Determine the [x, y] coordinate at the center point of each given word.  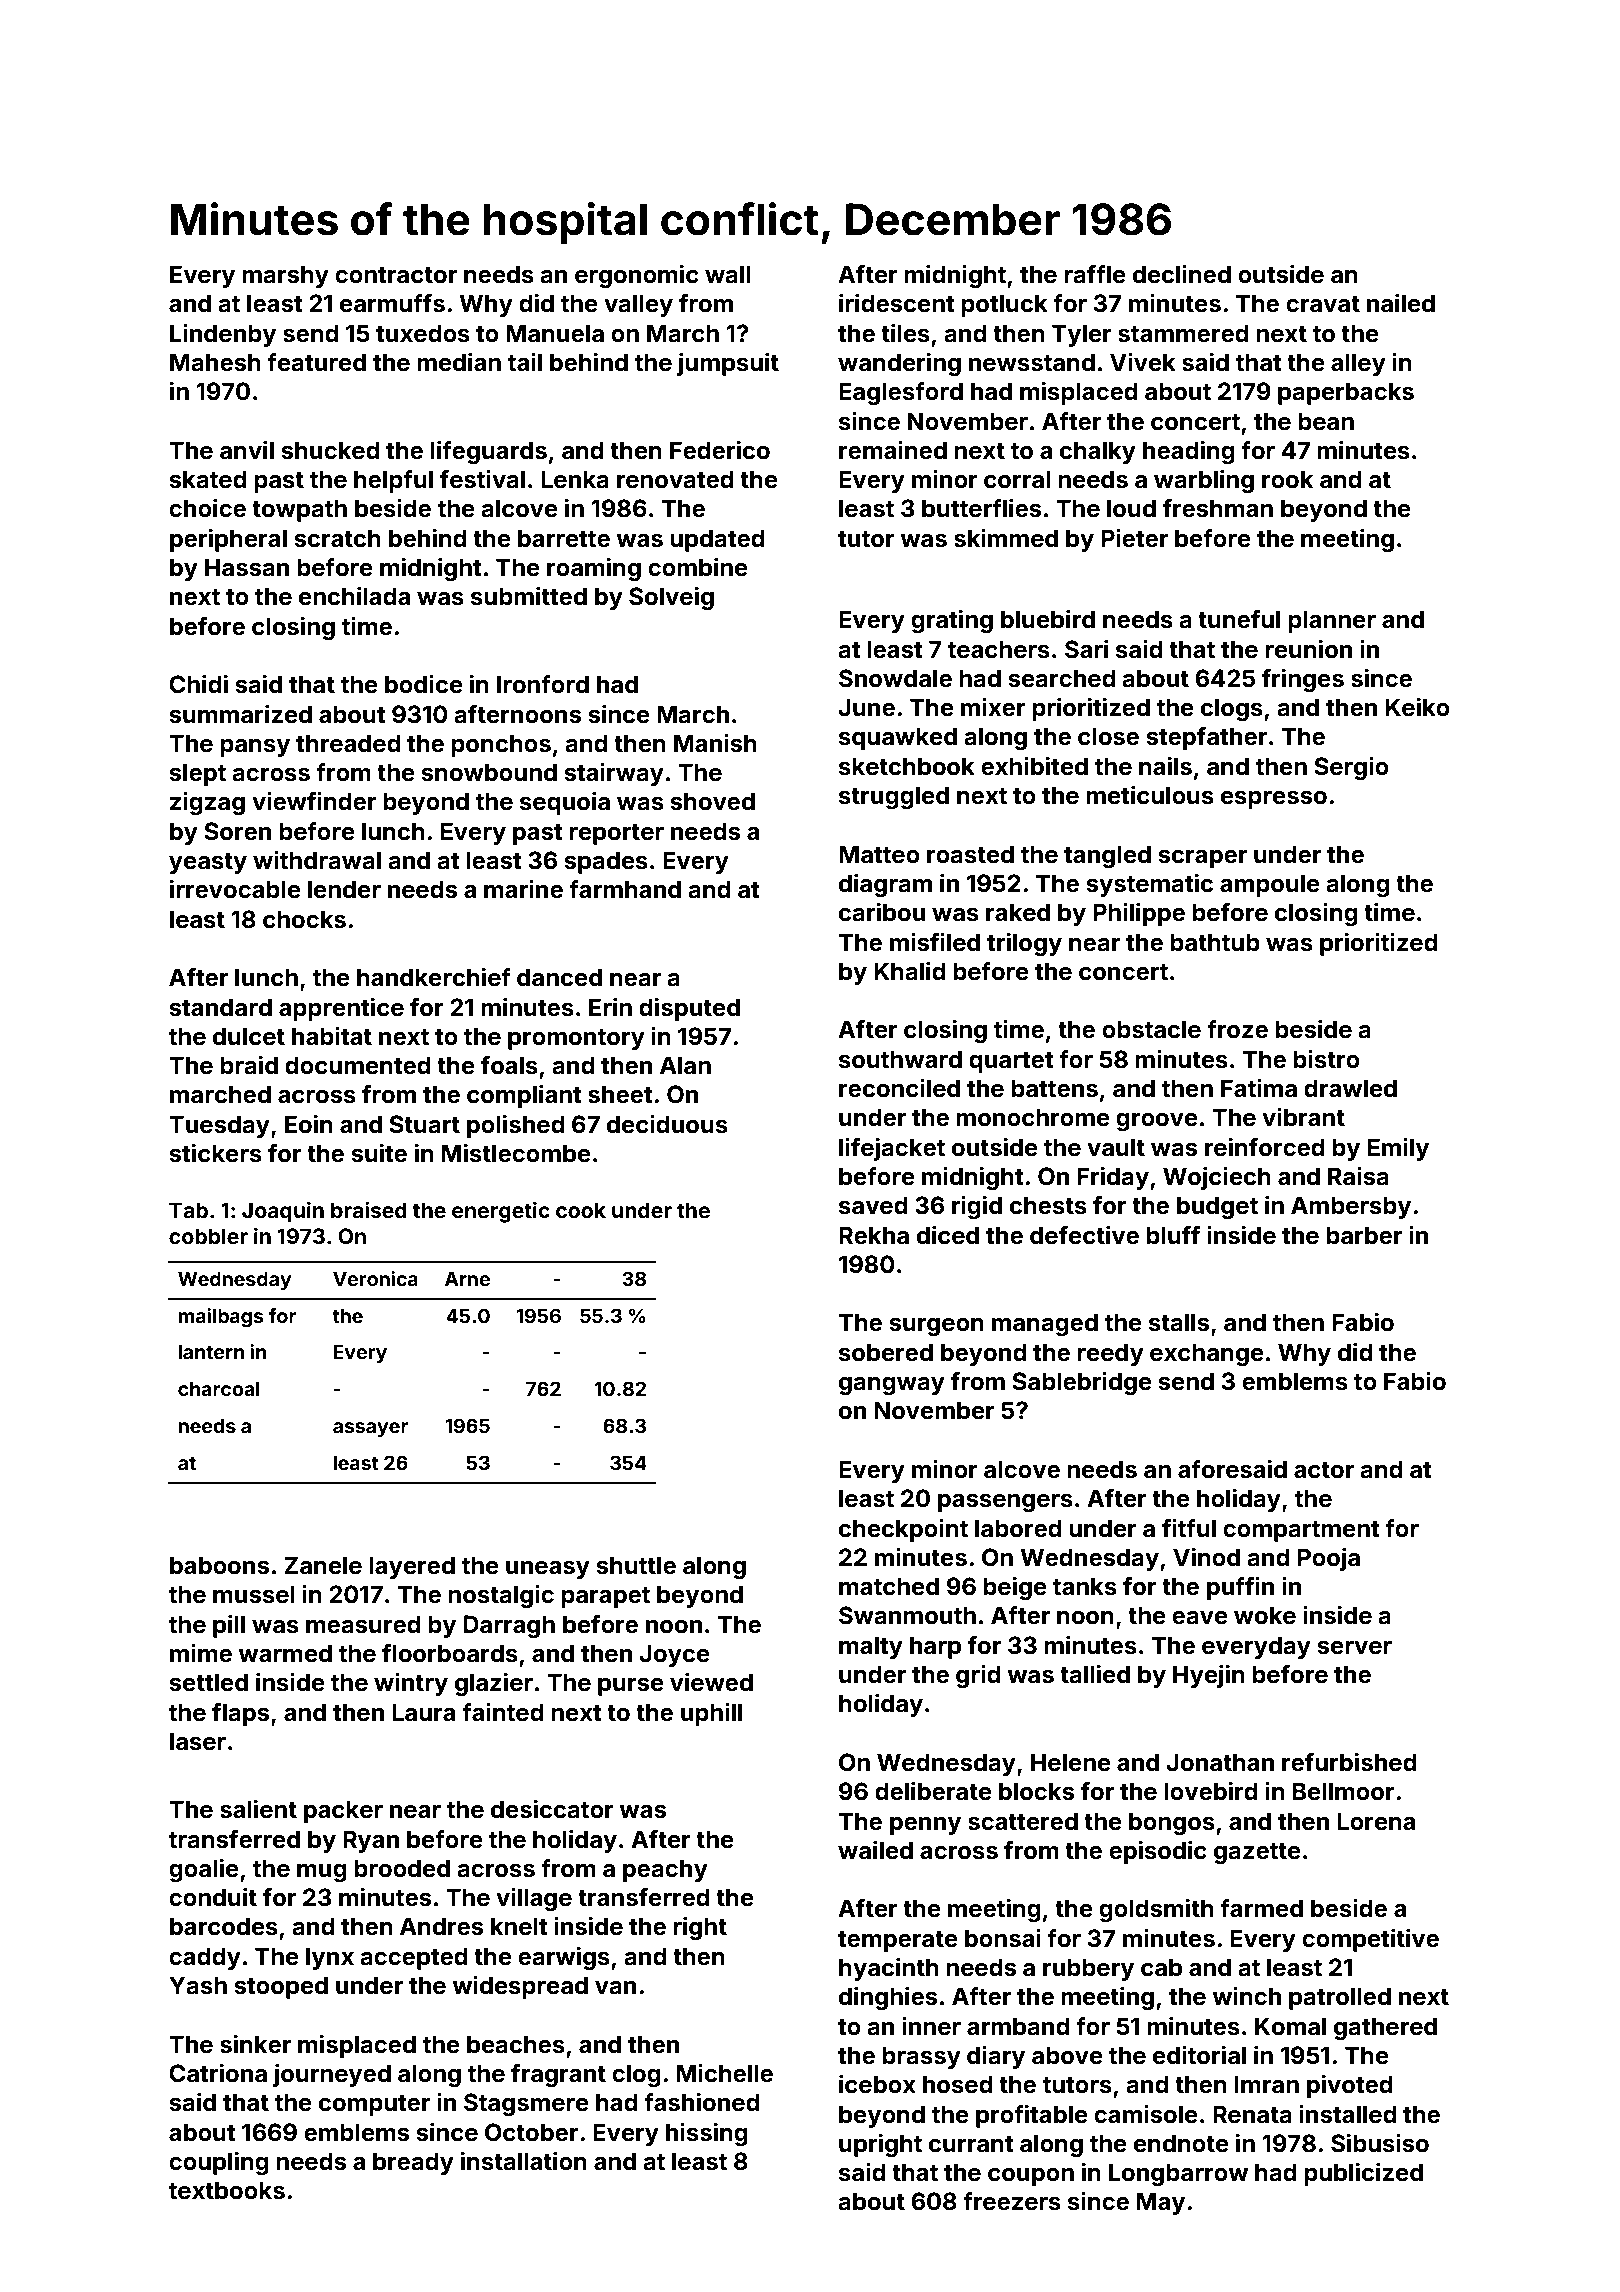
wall [728, 274]
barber [1364, 1235]
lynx [330, 1958]
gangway [892, 1386]
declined [1182, 274]
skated [208, 479]
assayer [370, 1429]
